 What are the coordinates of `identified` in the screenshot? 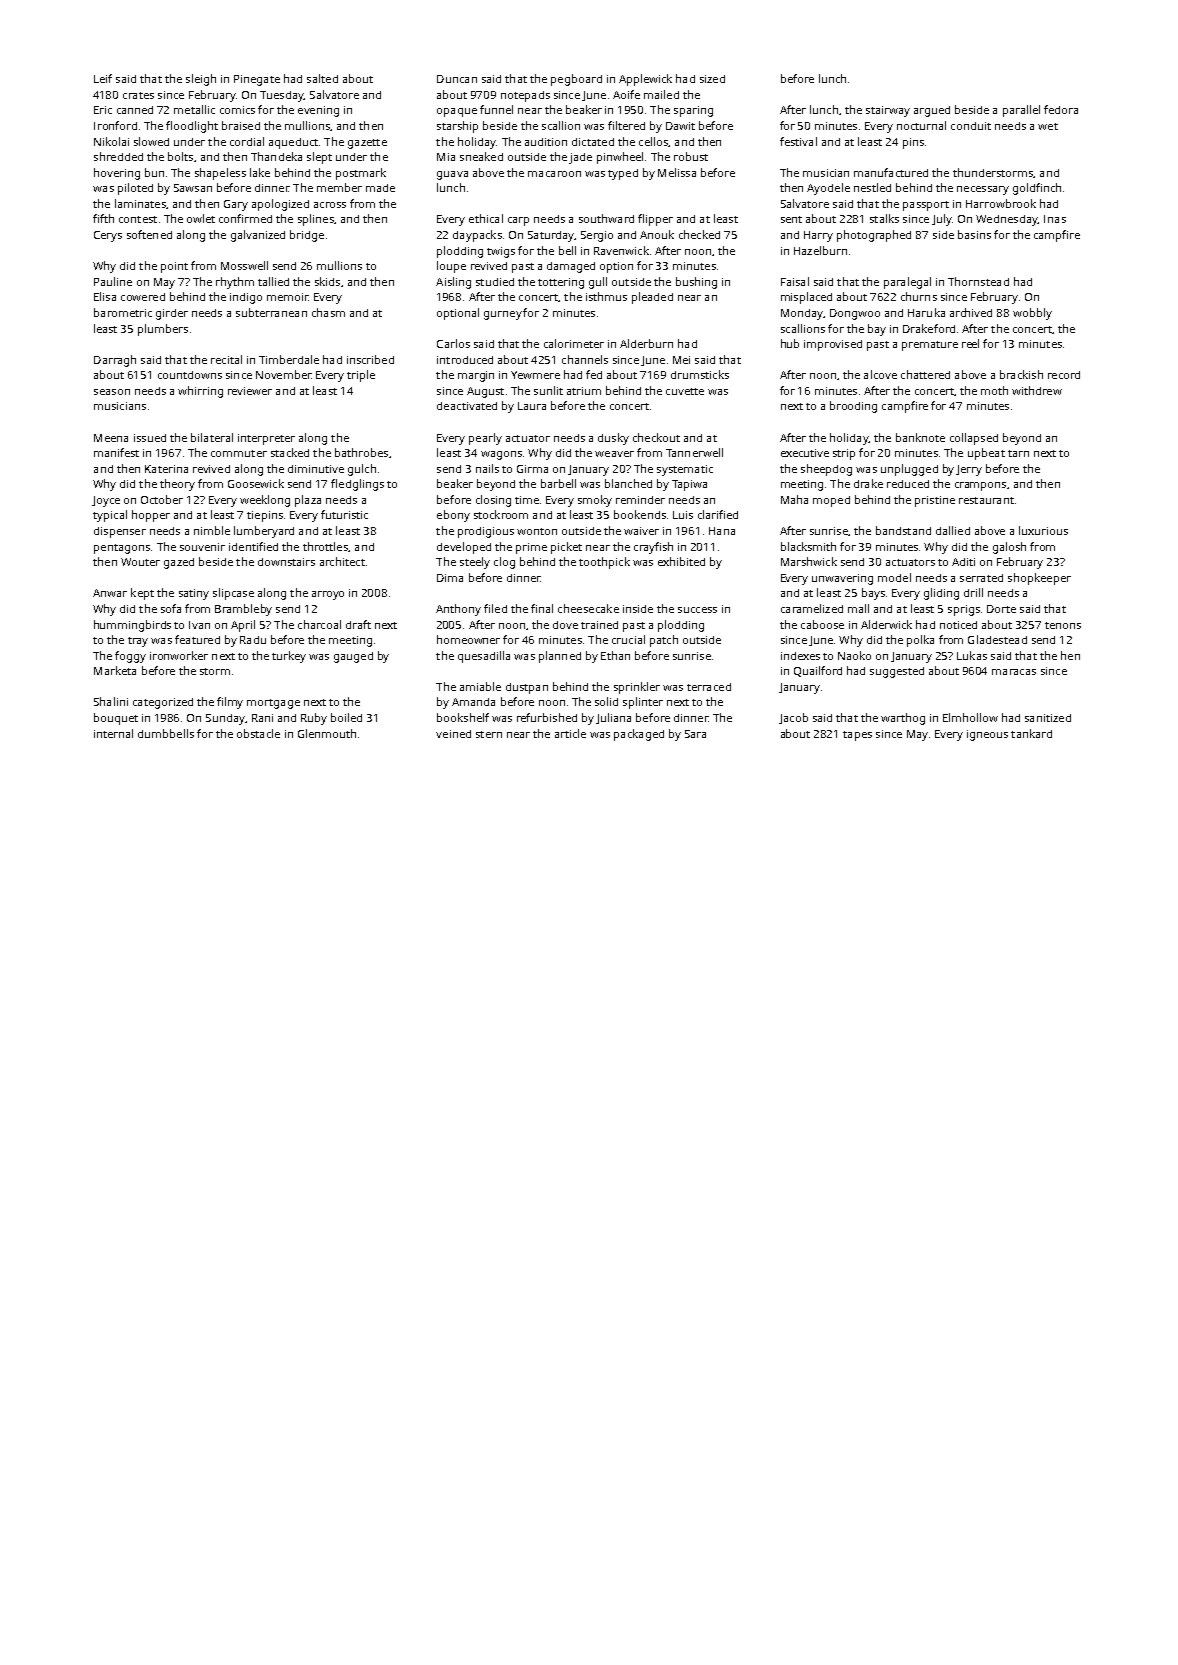 It's located at (253, 546).
